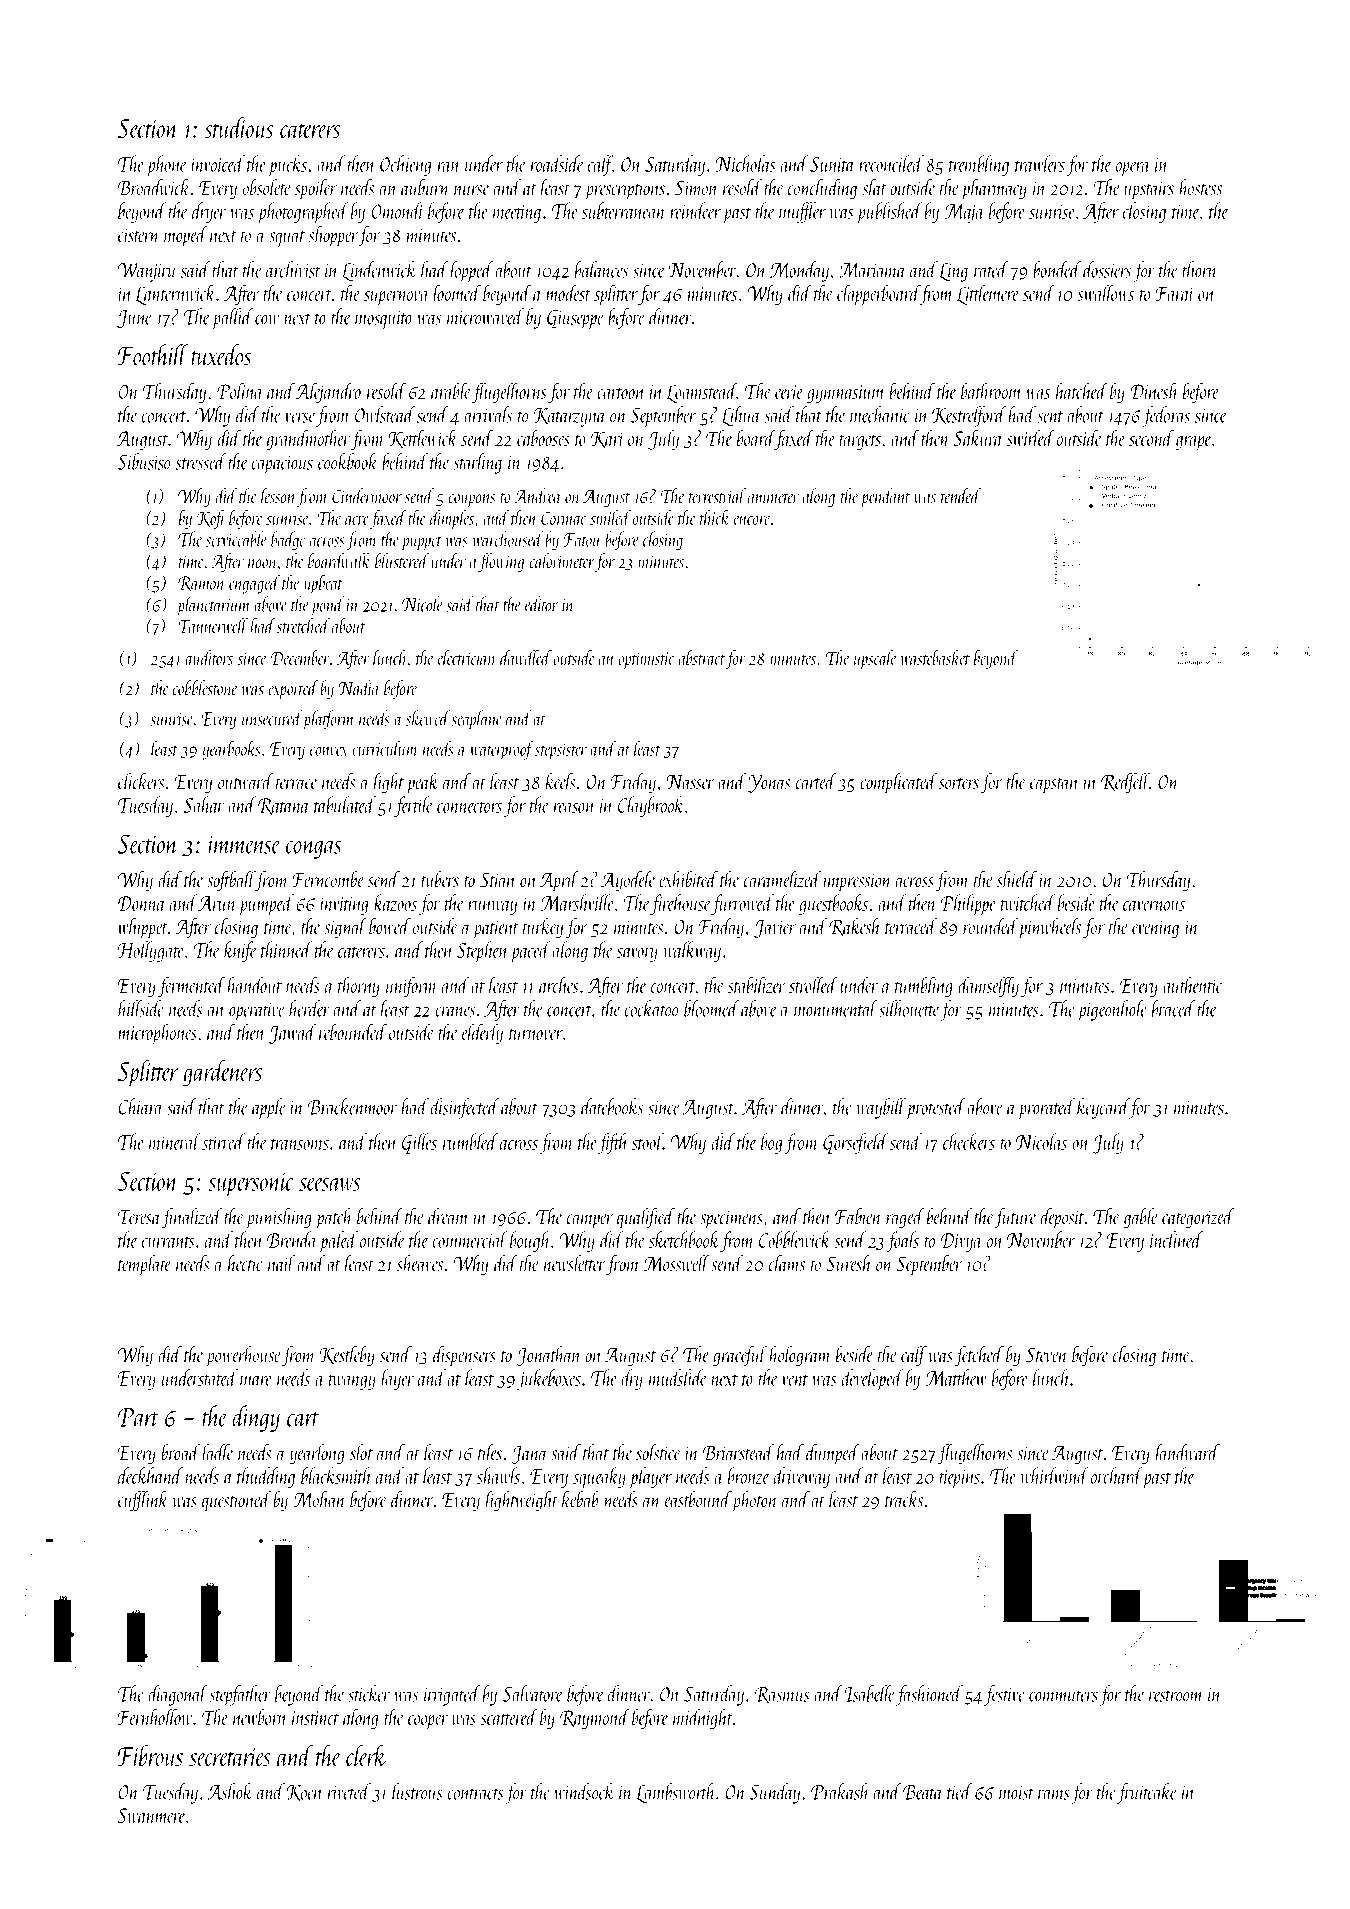 The image size is (1350, 1909). I want to click on tracks, so click(904, 1499).
